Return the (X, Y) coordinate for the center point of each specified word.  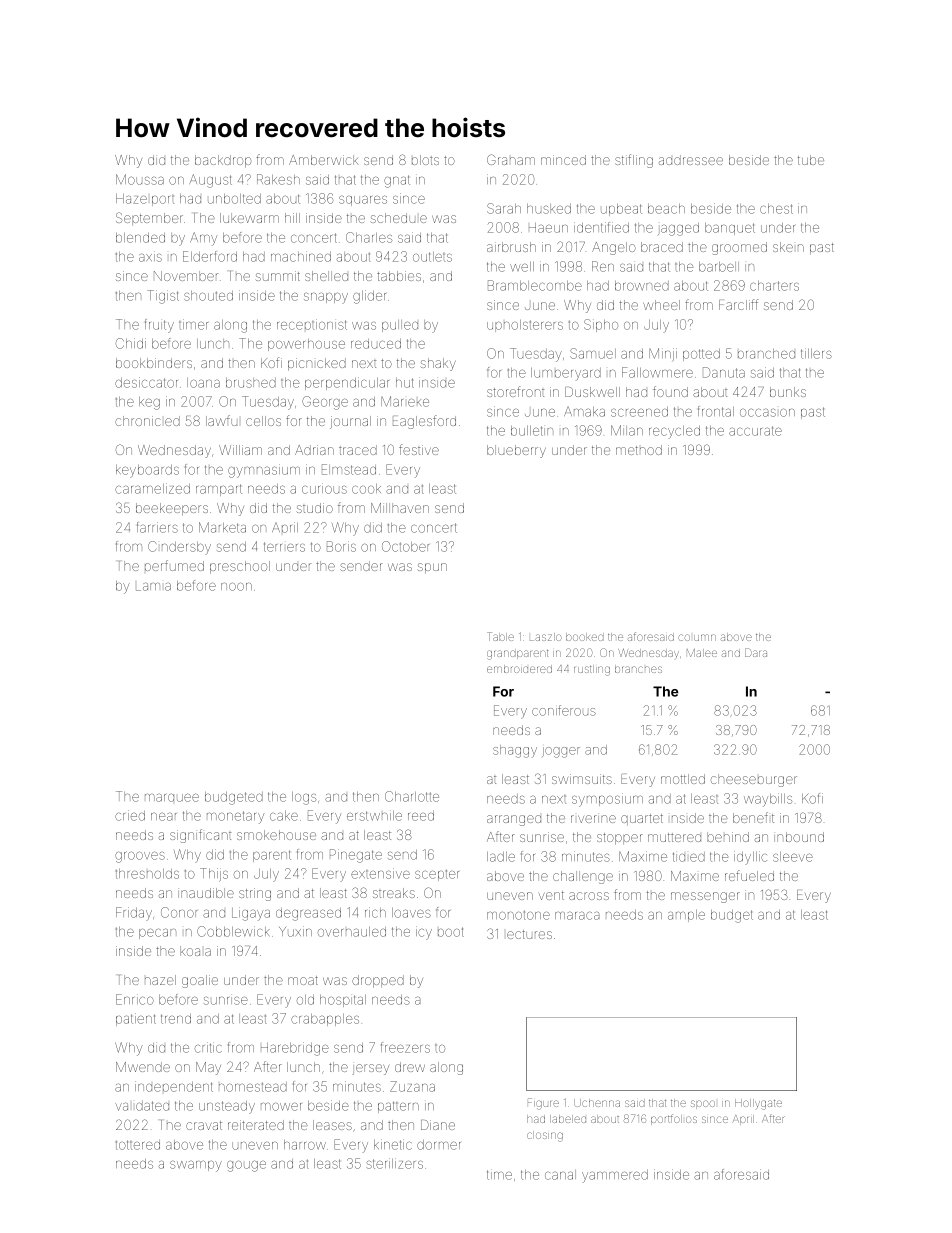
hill (292, 218)
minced (563, 160)
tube (811, 160)
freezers (405, 1047)
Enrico (135, 999)
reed (421, 816)
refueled (749, 875)
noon (236, 587)
